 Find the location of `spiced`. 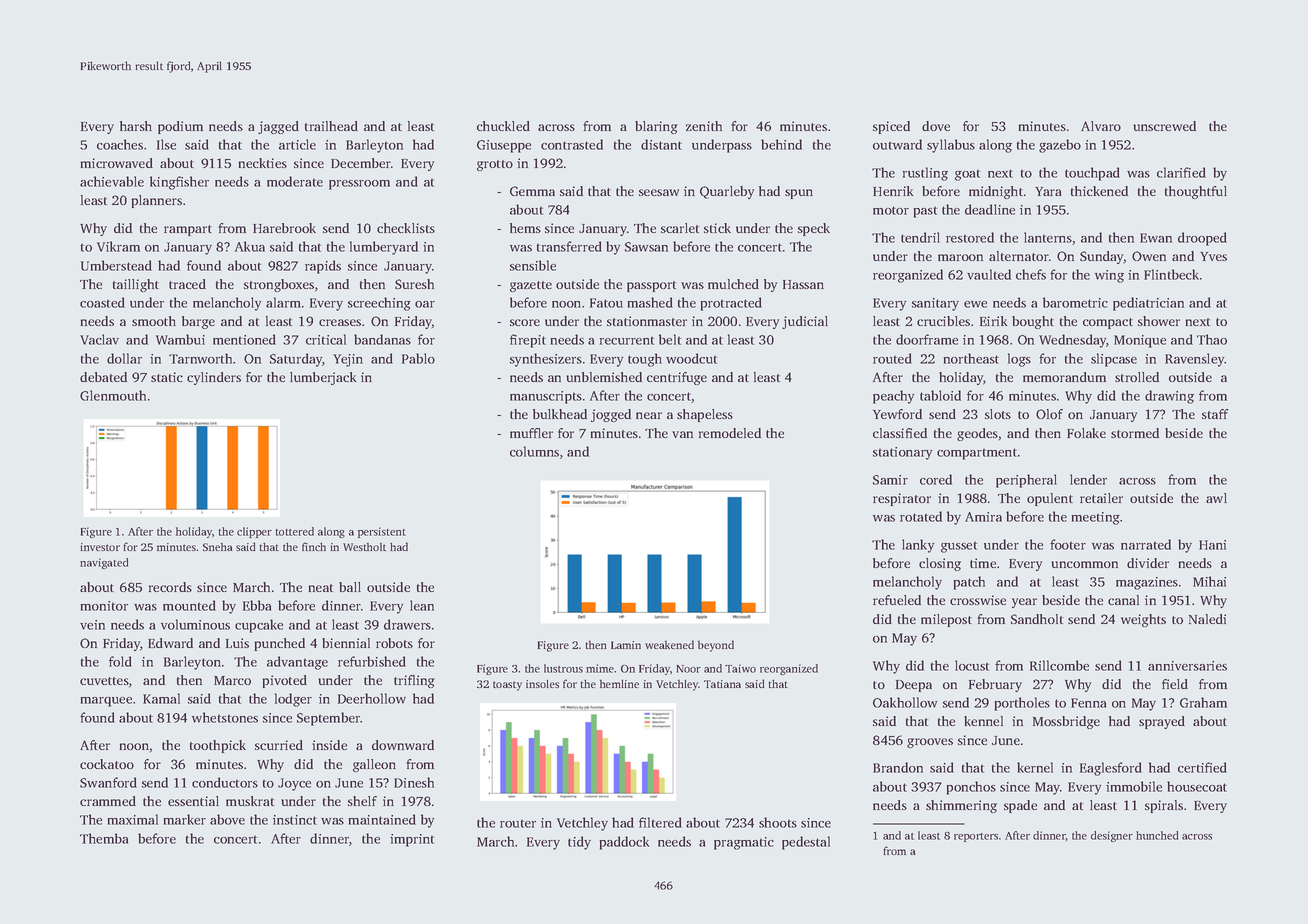

spiced is located at coordinates (891, 127).
